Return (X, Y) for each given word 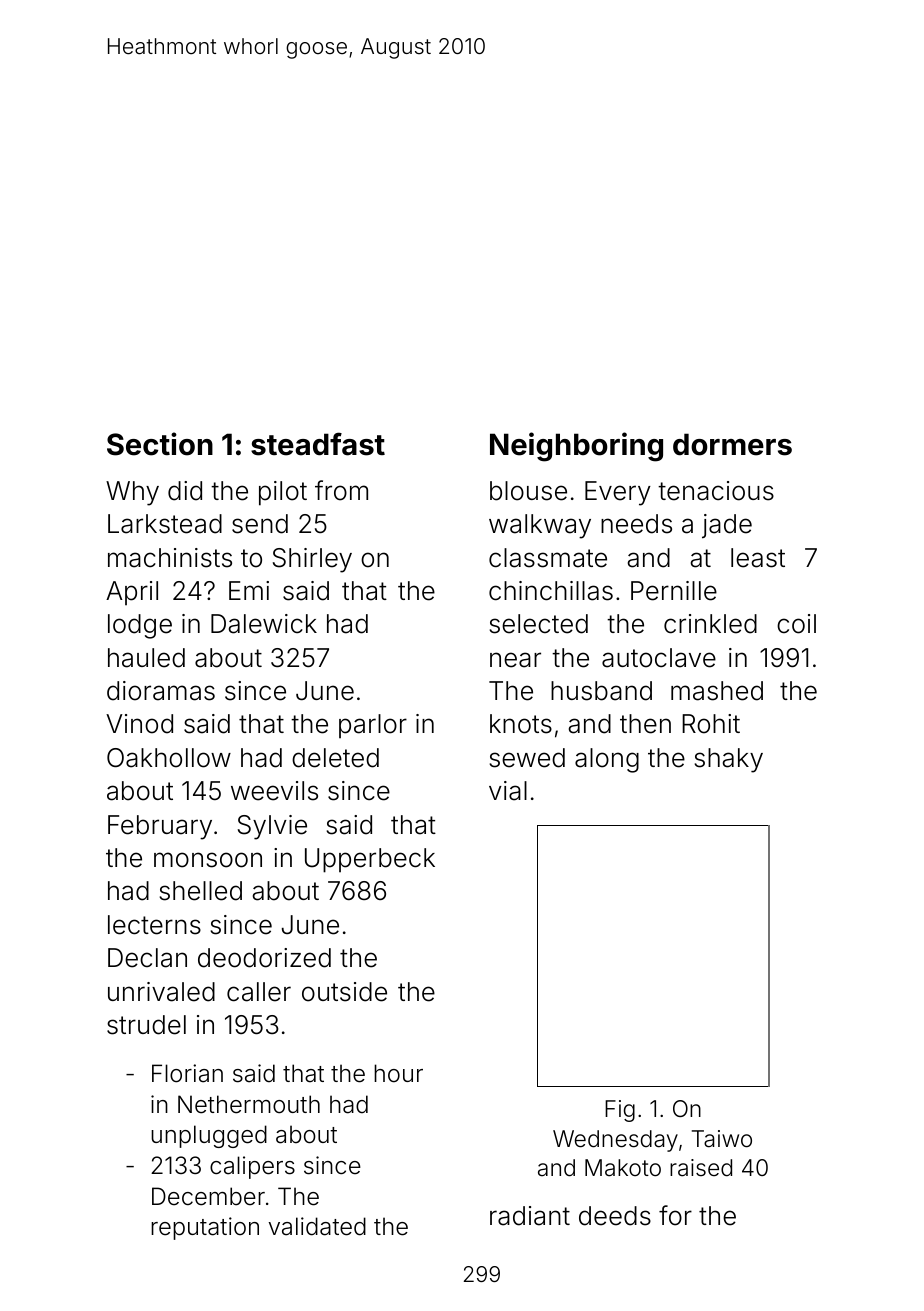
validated (317, 1226)
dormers (732, 444)
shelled (200, 891)
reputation (205, 1228)
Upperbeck (370, 860)
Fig (620, 1111)
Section (160, 444)
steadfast (318, 444)
